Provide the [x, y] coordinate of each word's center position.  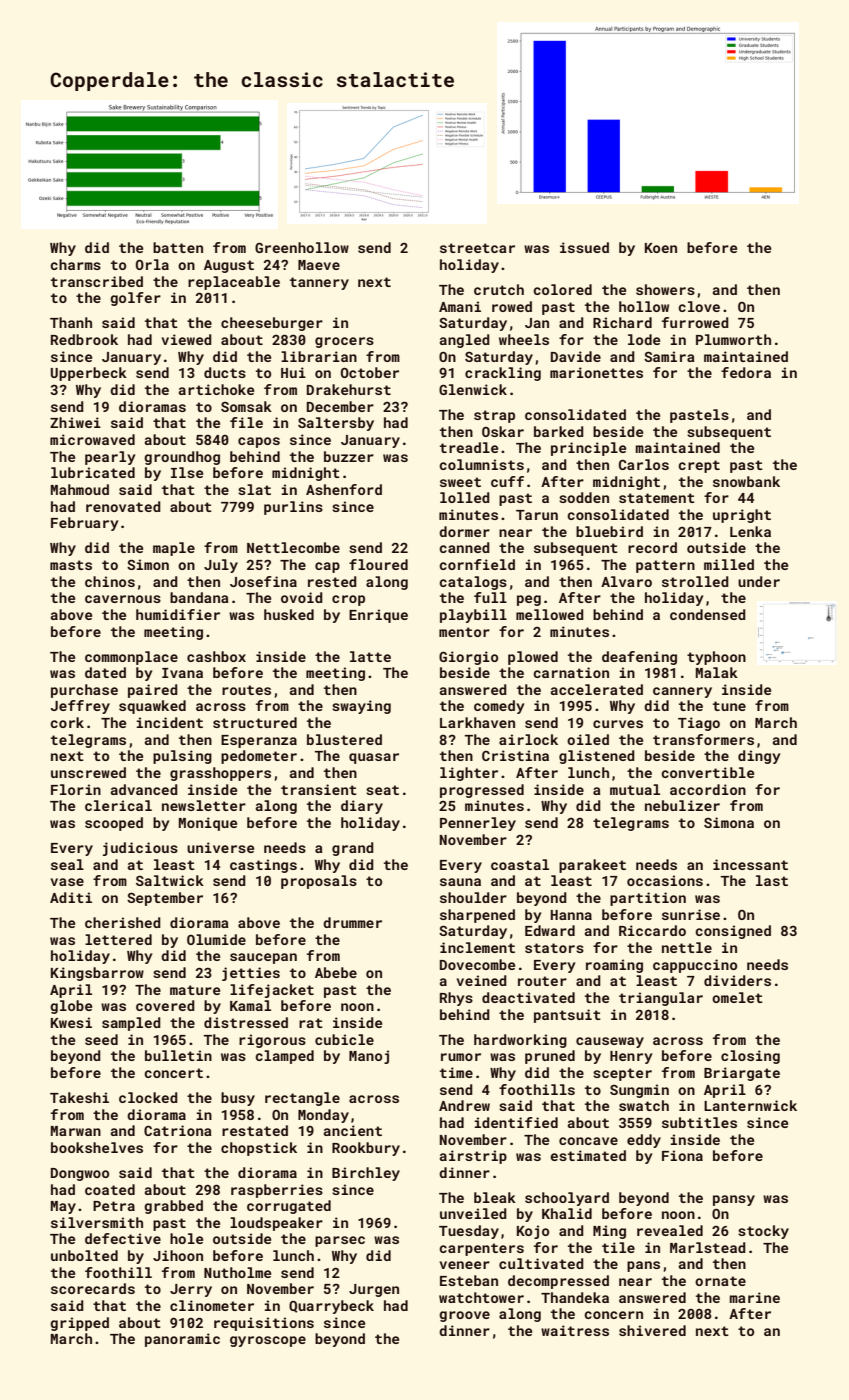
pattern [665, 566]
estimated [588, 1155]
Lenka [750, 531]
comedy [499, 707]
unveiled [473, 1213]
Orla [152, 264]
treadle [469, 447]
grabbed [173, 1207]
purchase [84, 691]
